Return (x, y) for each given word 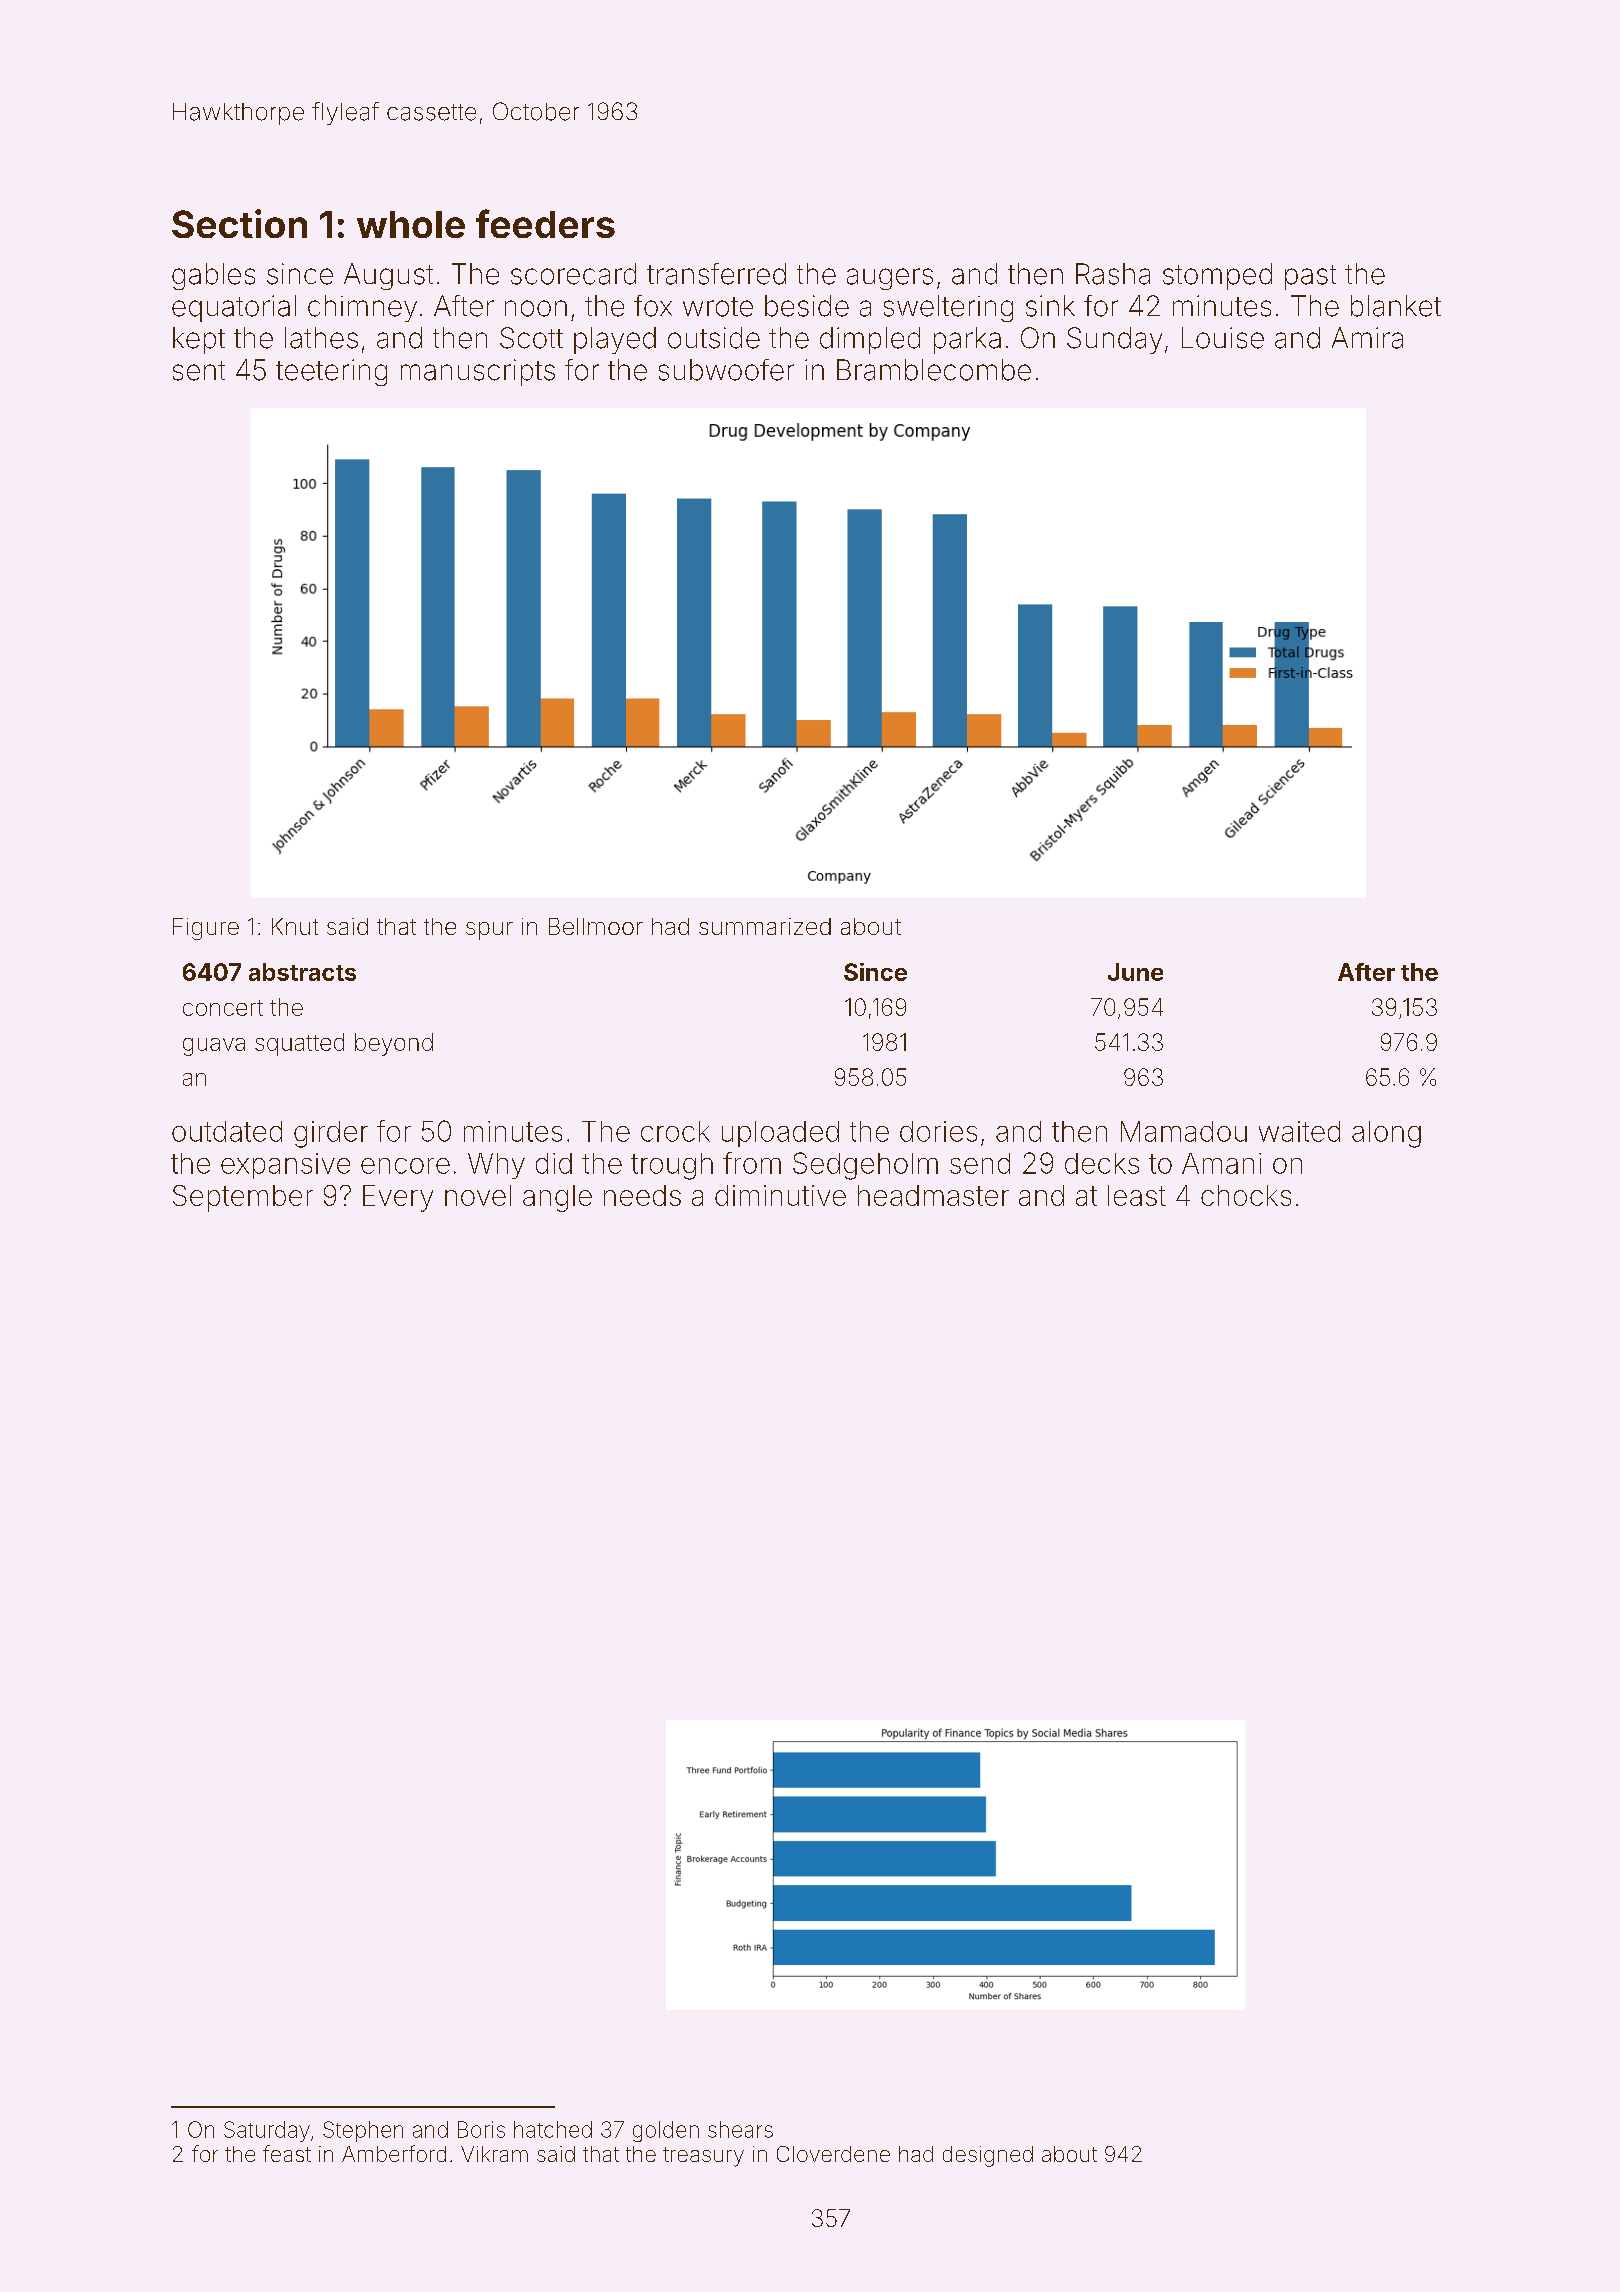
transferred (716, 274)
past (1310, 277)
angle (557, 1198)
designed (988, 2156)
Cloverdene (833, 2154)
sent (199, 371)
